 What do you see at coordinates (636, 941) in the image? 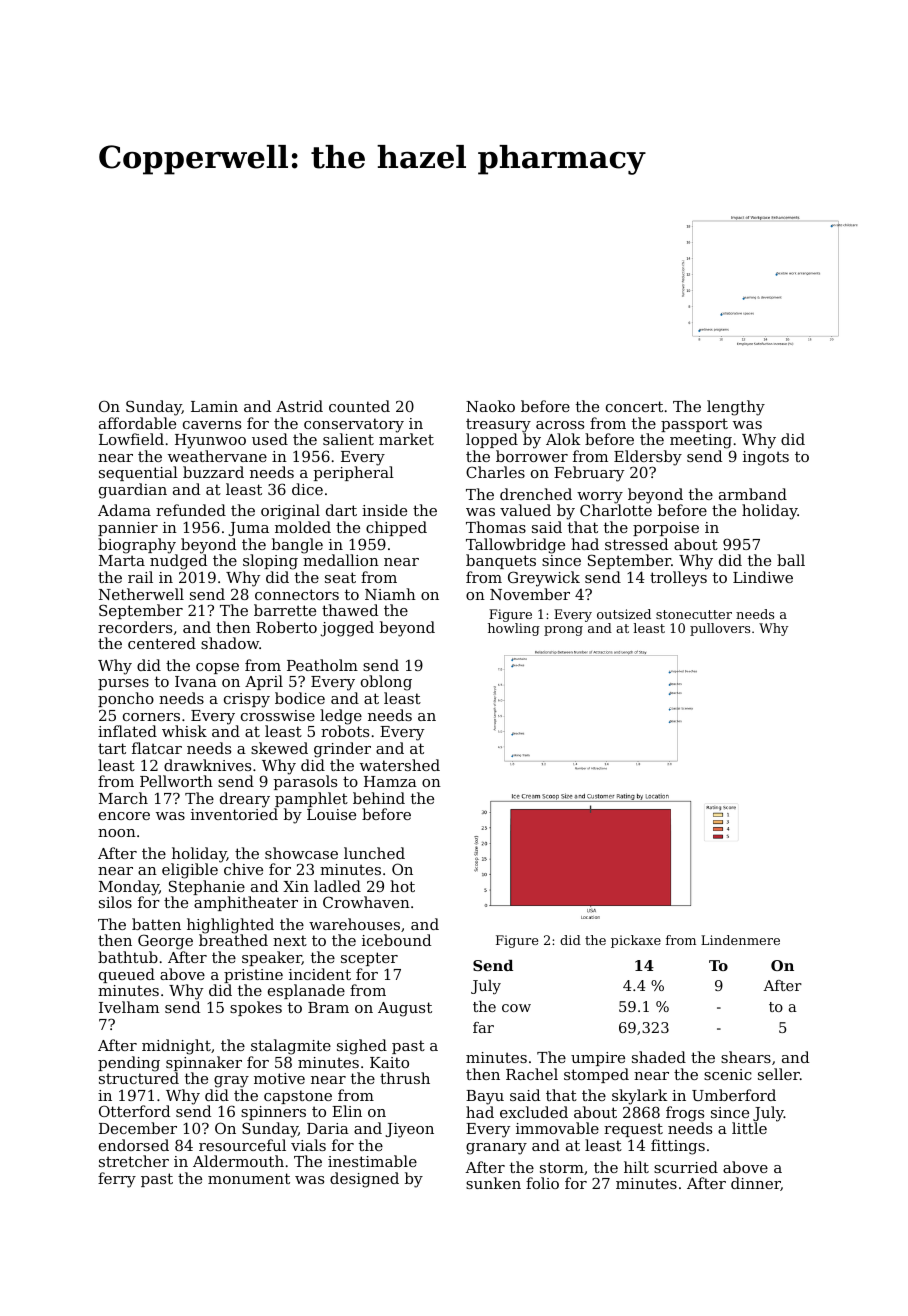
I see `pickaxe` at bounding box center [636, 941].
